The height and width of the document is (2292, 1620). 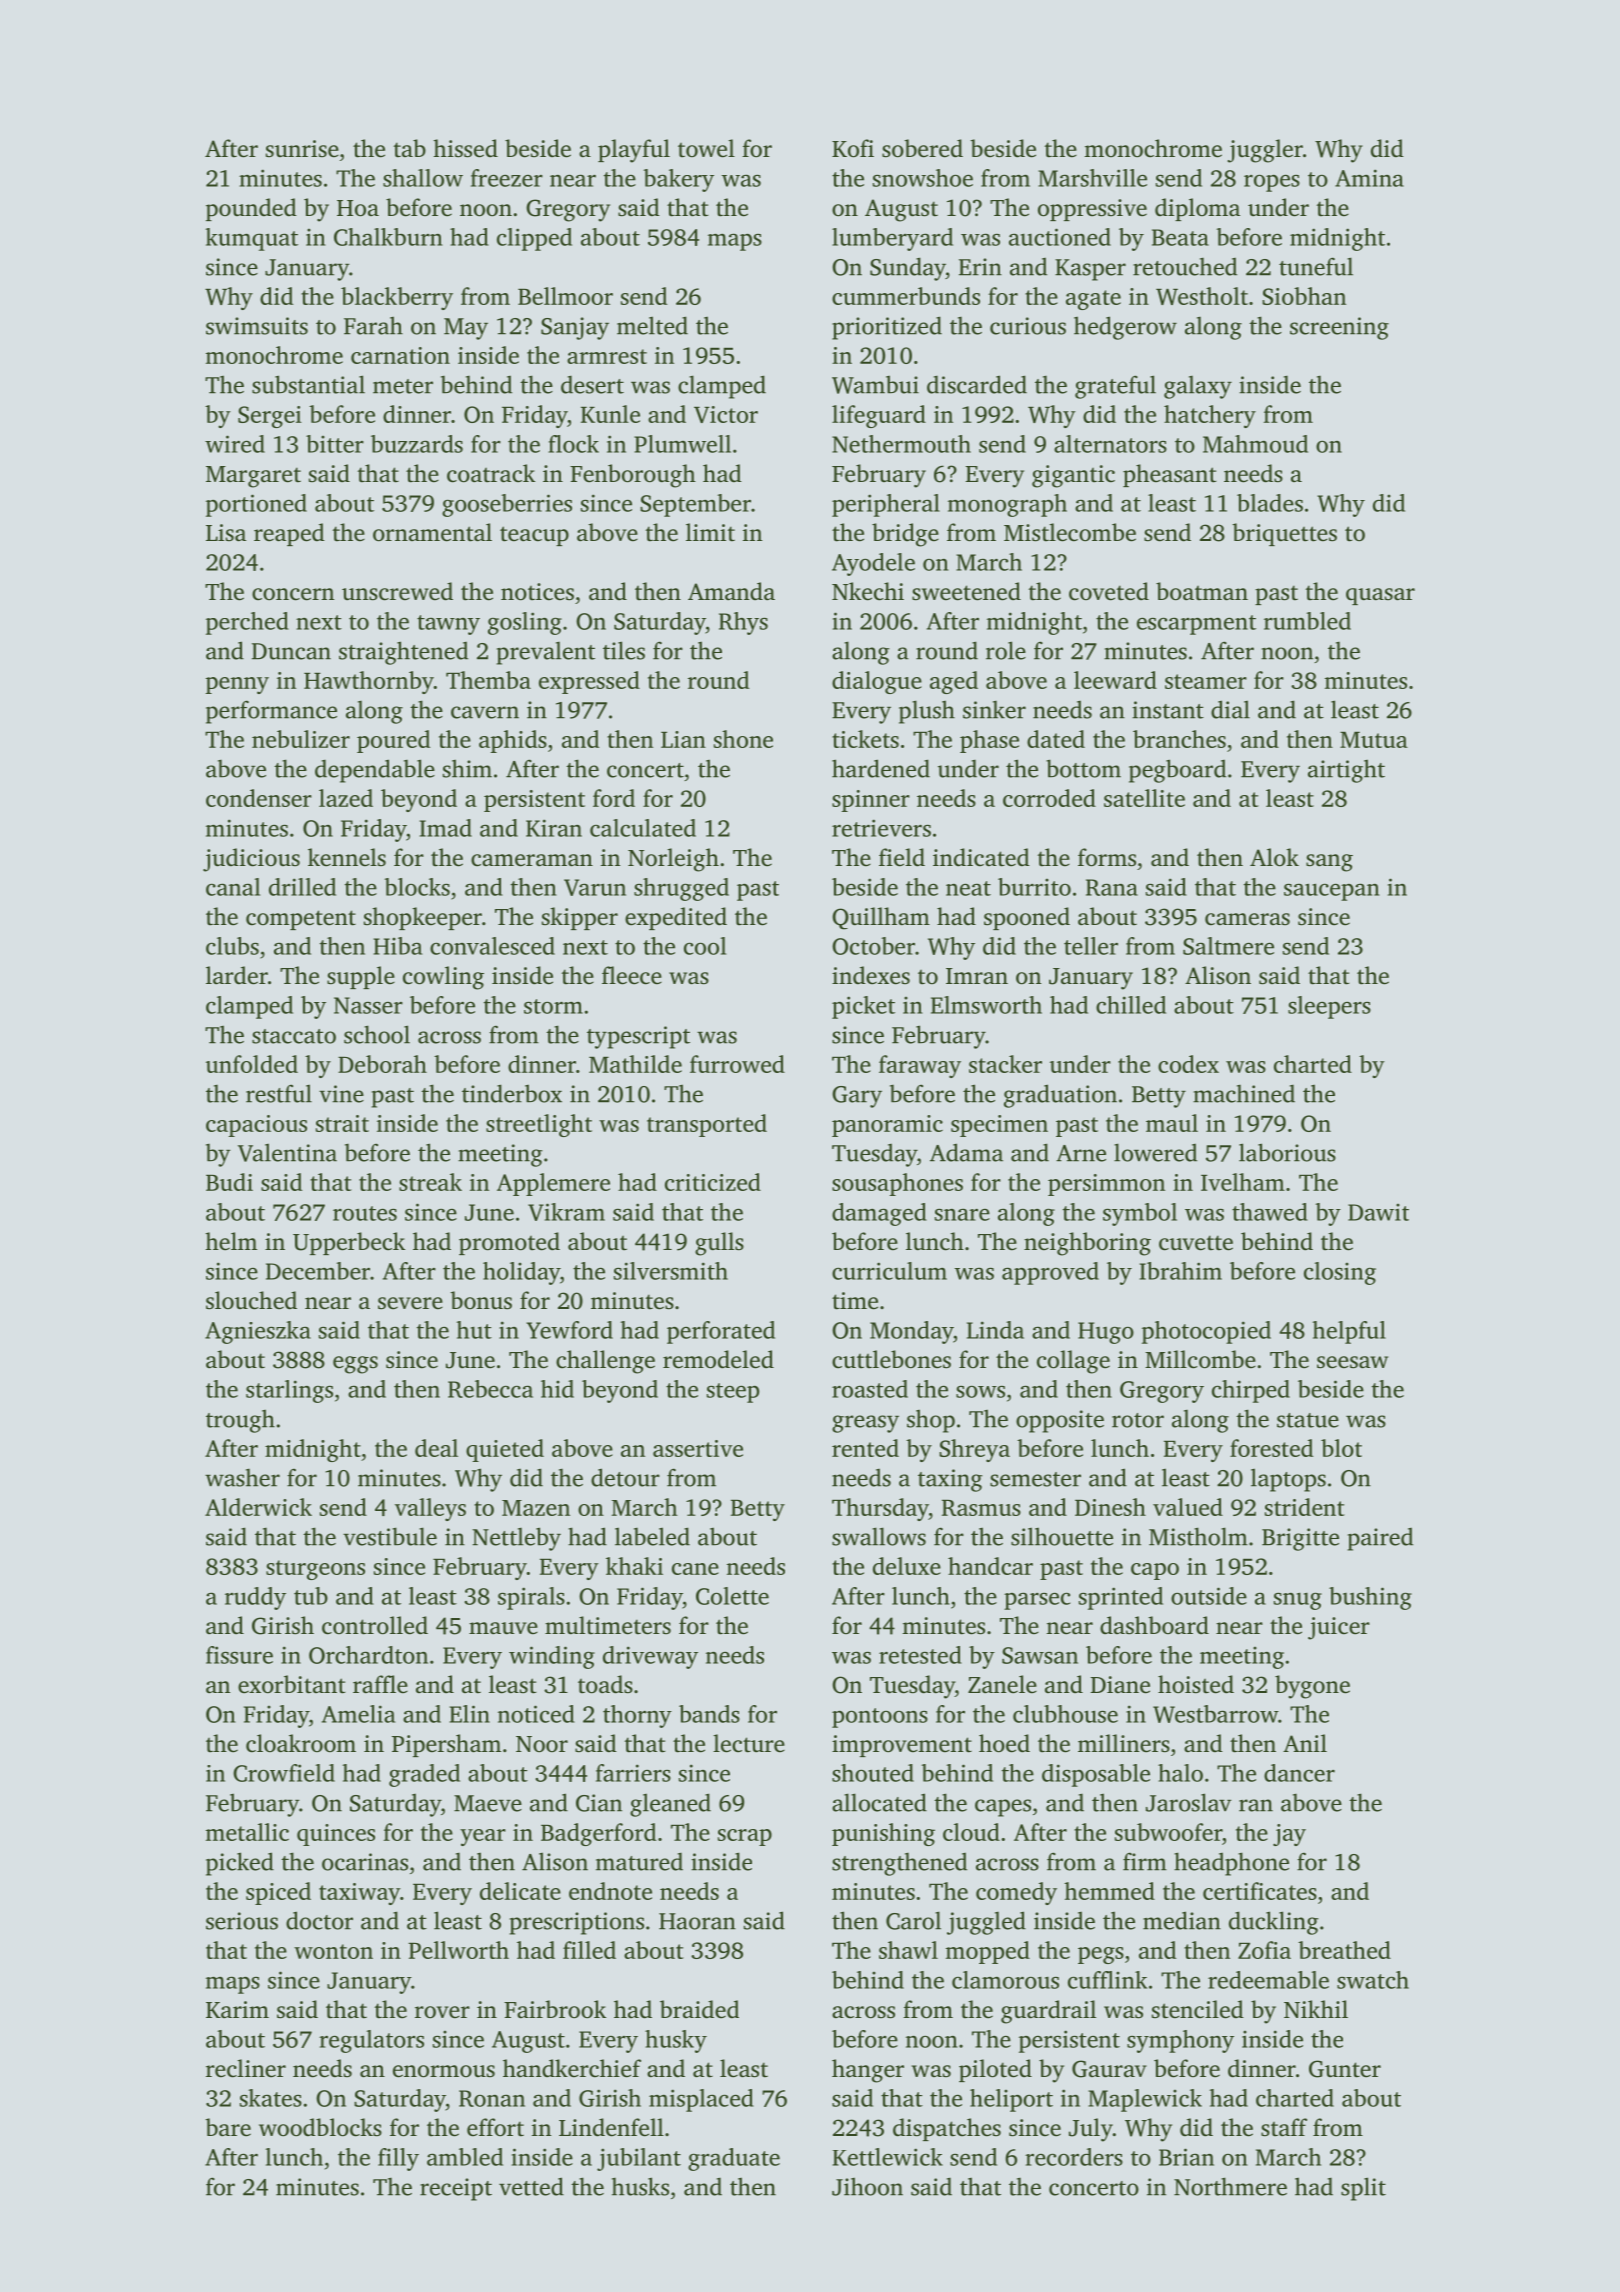 What do you see at coordinates (279, 1093) in the document?
I see `restful` at bounding box center [279, 1093].
